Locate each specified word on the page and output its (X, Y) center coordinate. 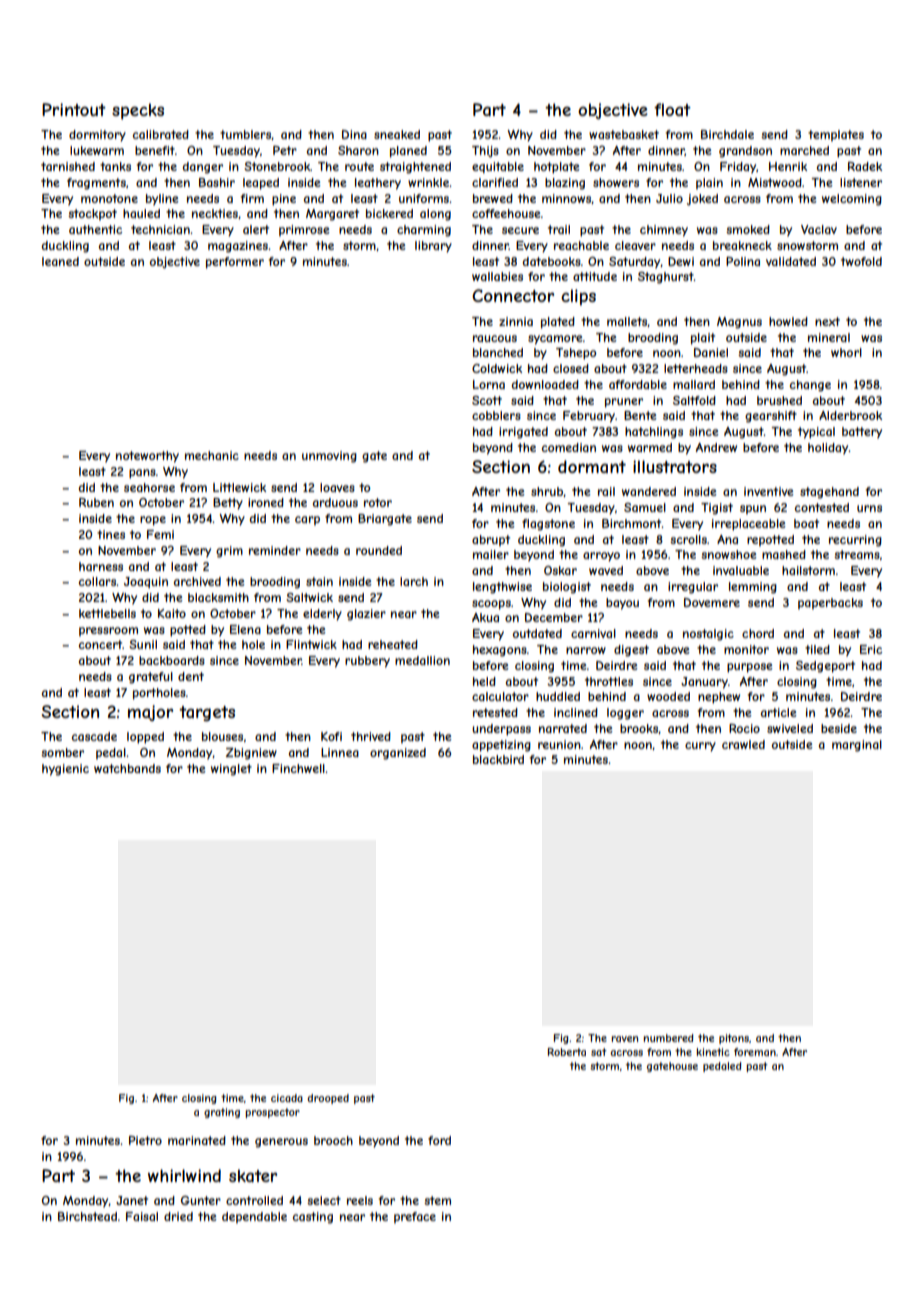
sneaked (397, 134)
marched (804, 150)
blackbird (498, 759)
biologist (567, 588)
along (435, 215)
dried (178, 1216)
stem (437, 1200)
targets (207, 714)
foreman (755, 1052)
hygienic (65, 770)
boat (806, 523)
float (672, 109)
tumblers (246, 135)
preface (415, 1218)
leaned (60, 261)
